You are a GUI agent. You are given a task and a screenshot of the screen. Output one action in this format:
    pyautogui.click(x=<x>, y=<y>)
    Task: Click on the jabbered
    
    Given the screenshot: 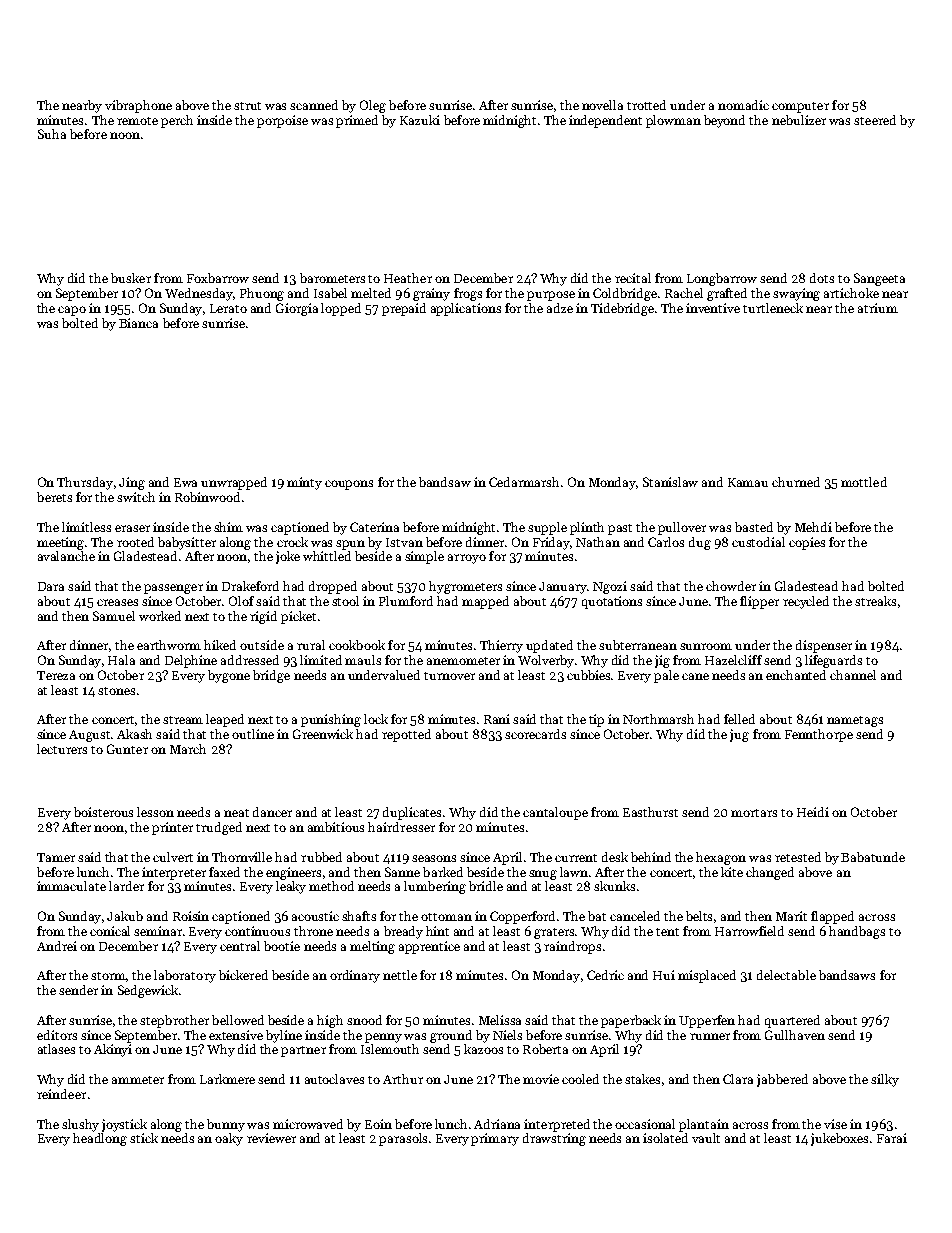 What is the action you would take?
    pyautogui.click(x=782, y=1080)
